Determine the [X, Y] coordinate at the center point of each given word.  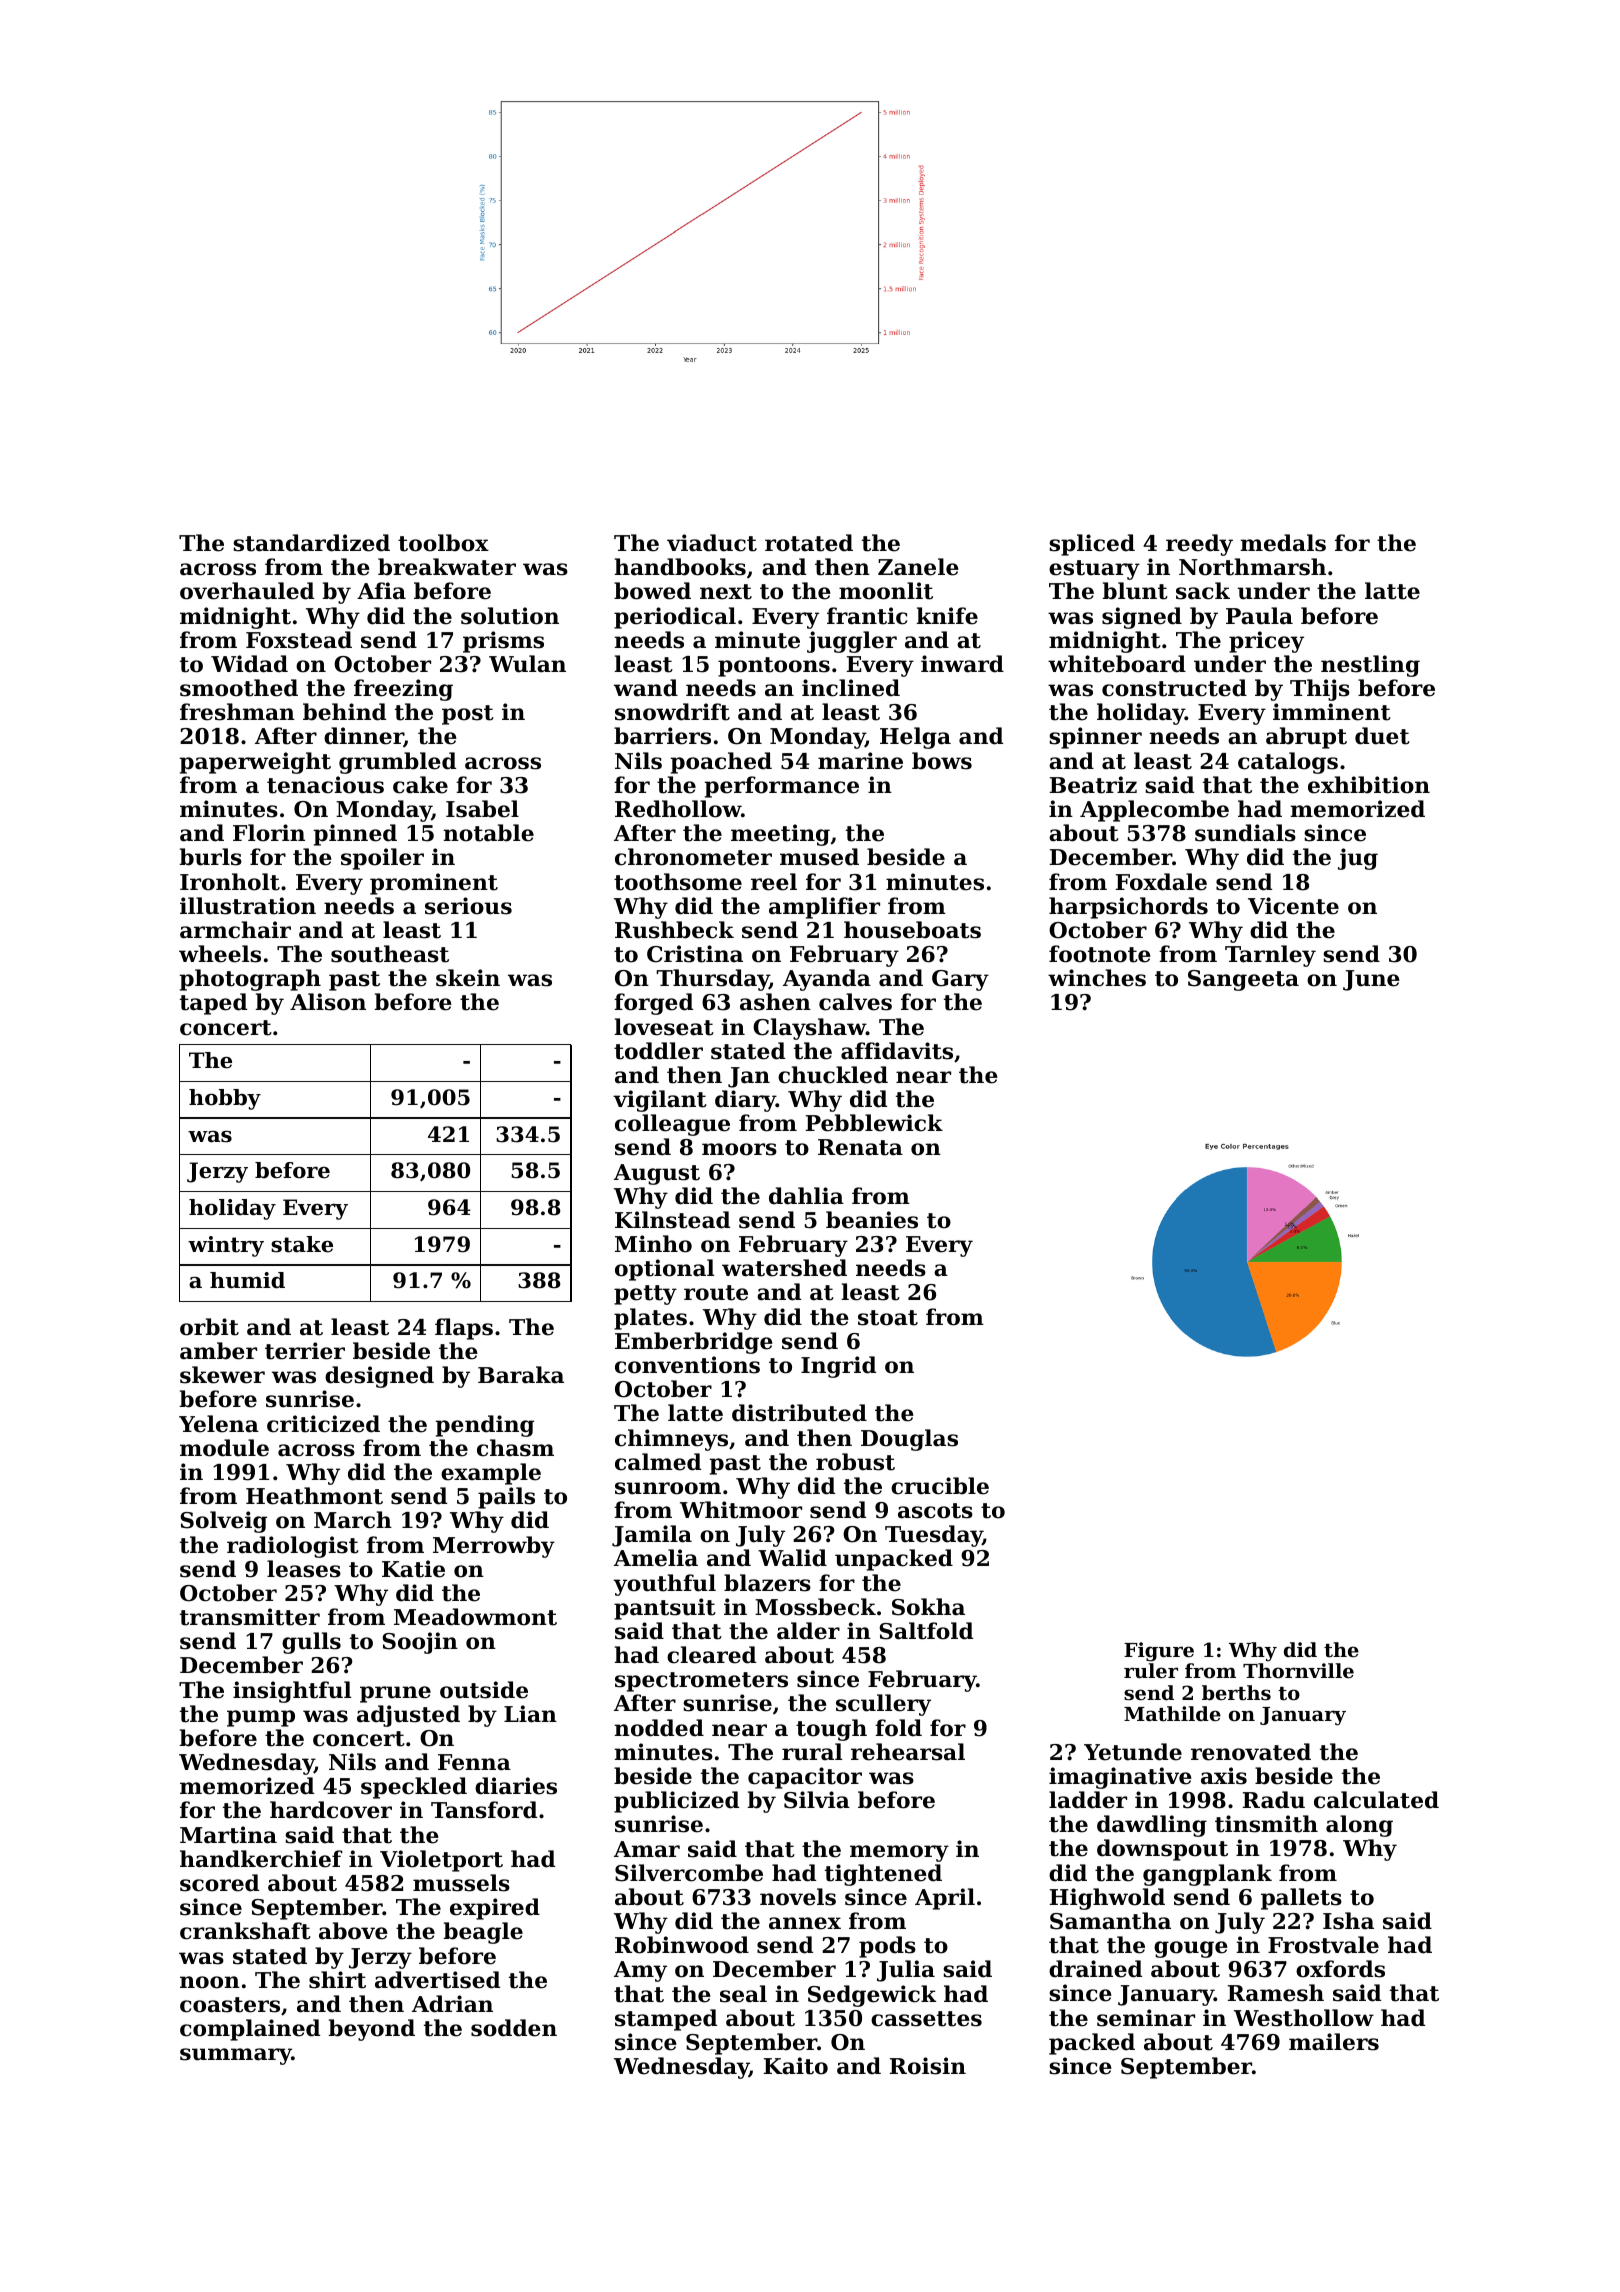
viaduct [712, 543]
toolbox [443, 543]
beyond [371, 2030]
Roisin [928, 2066]
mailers [1334, 2042]
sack [1203, 591]
